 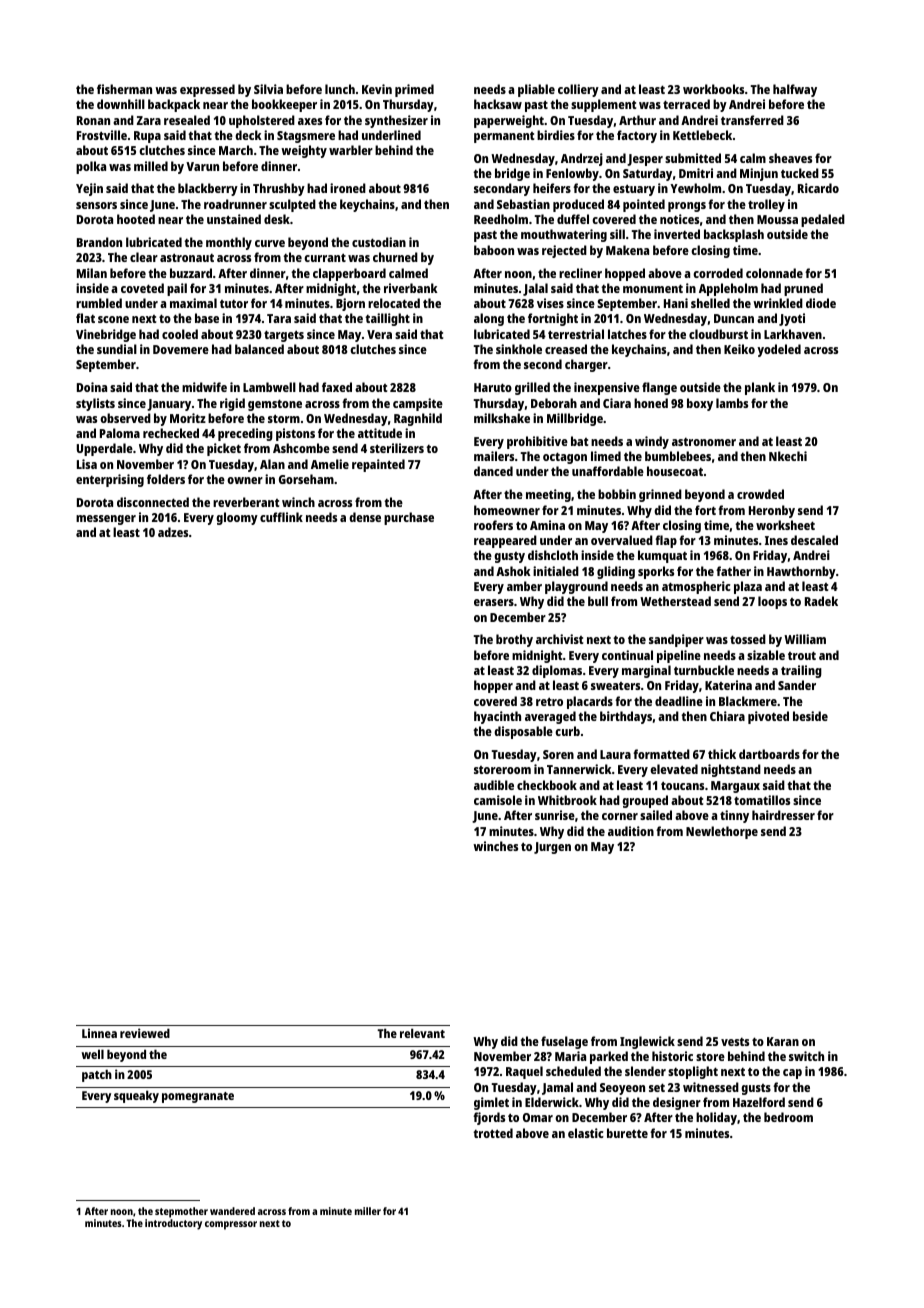 I want to click on hyacinth, so click(x=497, y=717).
